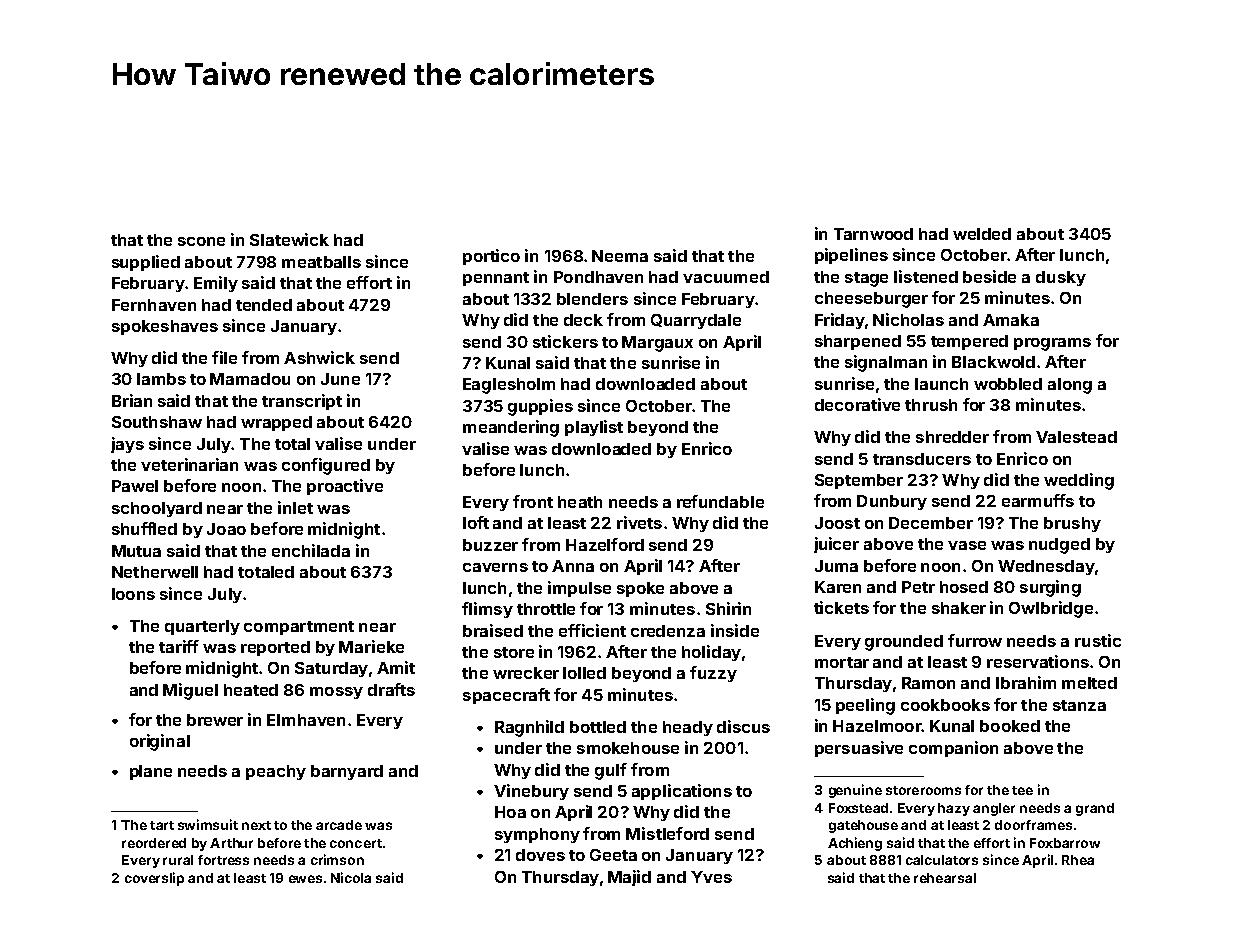 The width and height of the screenshot is (1233, 952). Describe the element at coordinates (299, 628) in the screenshot. I see `compartment` at that location.
